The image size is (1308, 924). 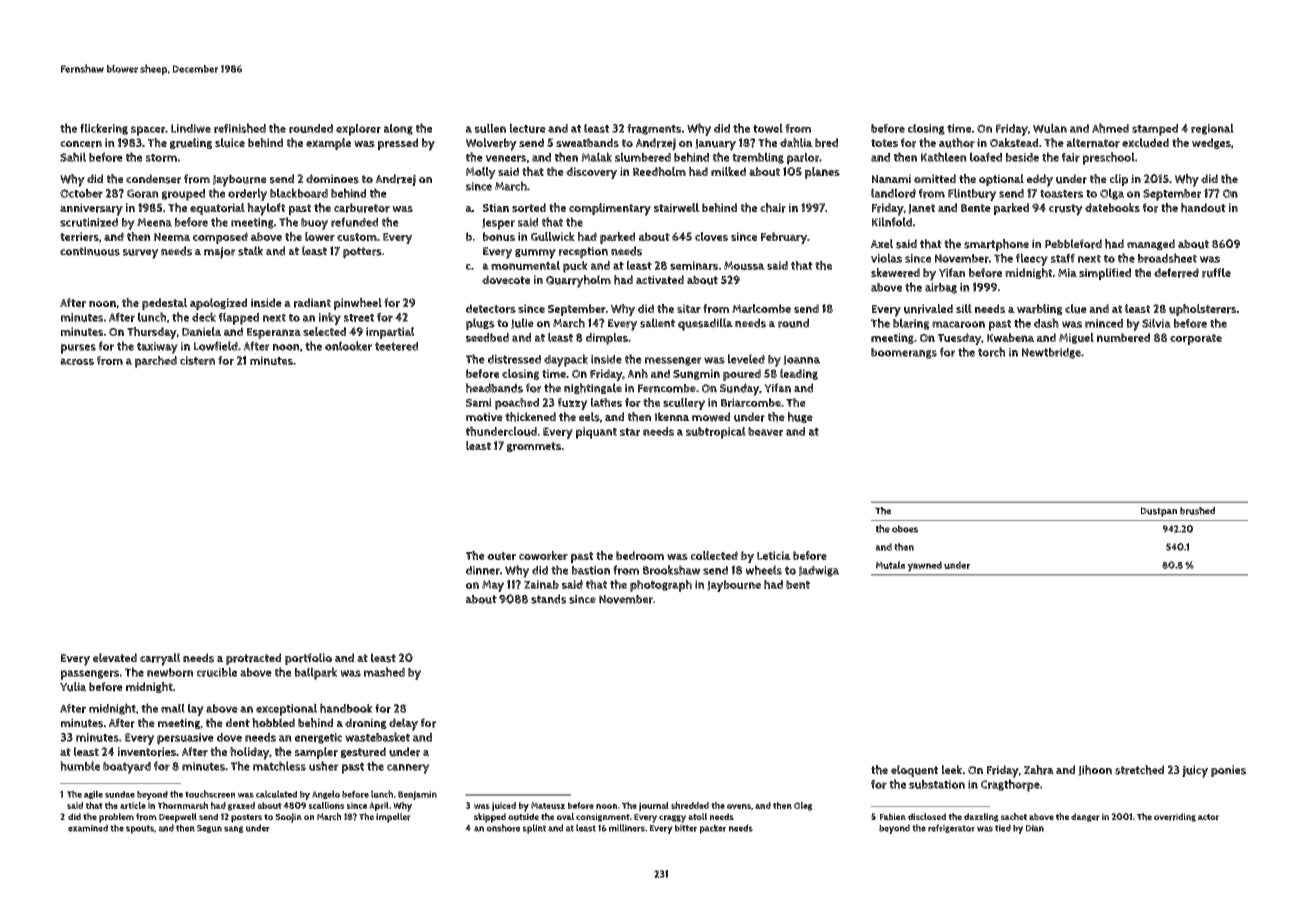 What do you see at coordinates (1197, 511) in the screenshot?
I see `brushed` at bounding box center [1197, 511].
